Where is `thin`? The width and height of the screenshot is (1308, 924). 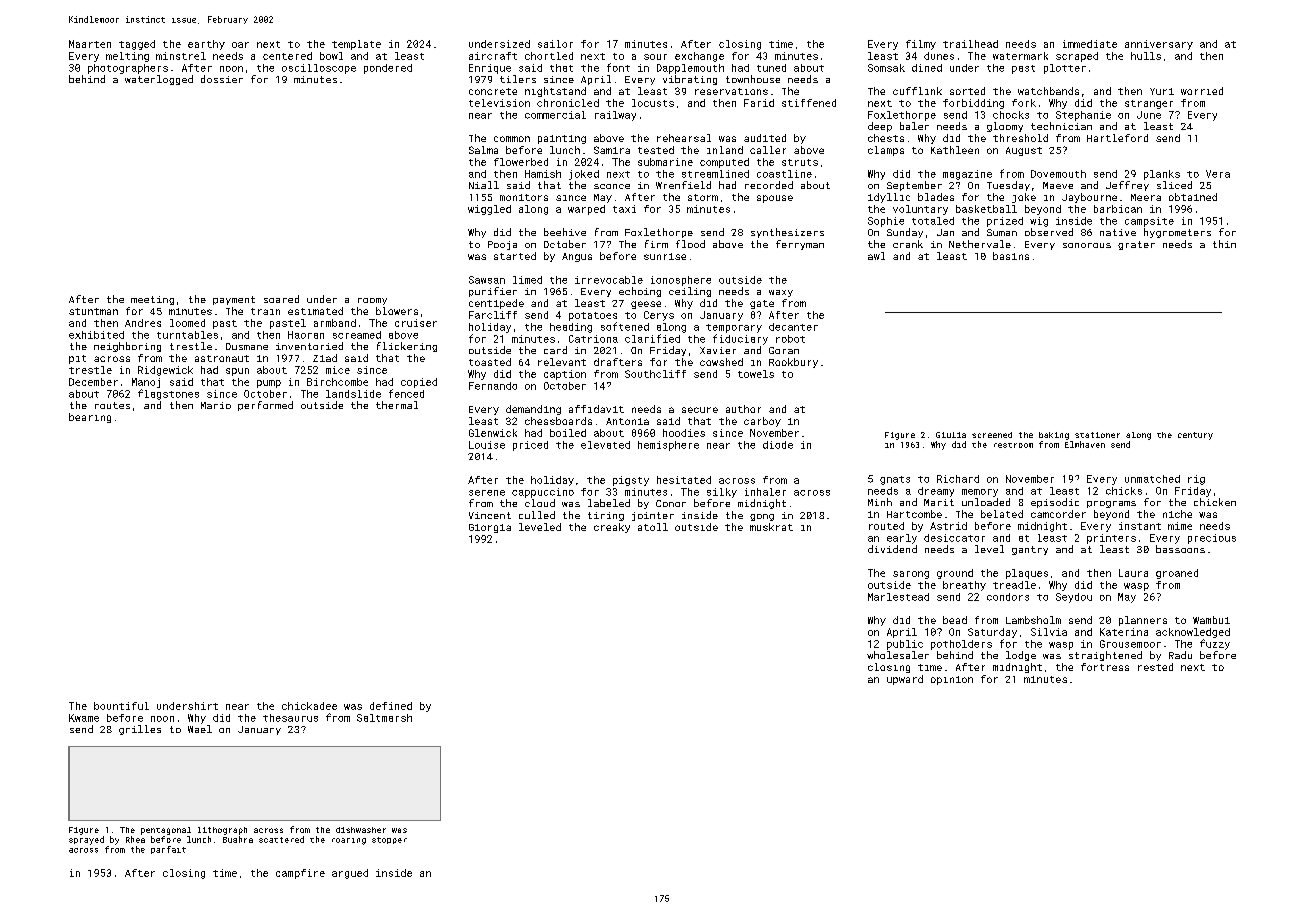
thin is located at coordinates (1224, 244).
